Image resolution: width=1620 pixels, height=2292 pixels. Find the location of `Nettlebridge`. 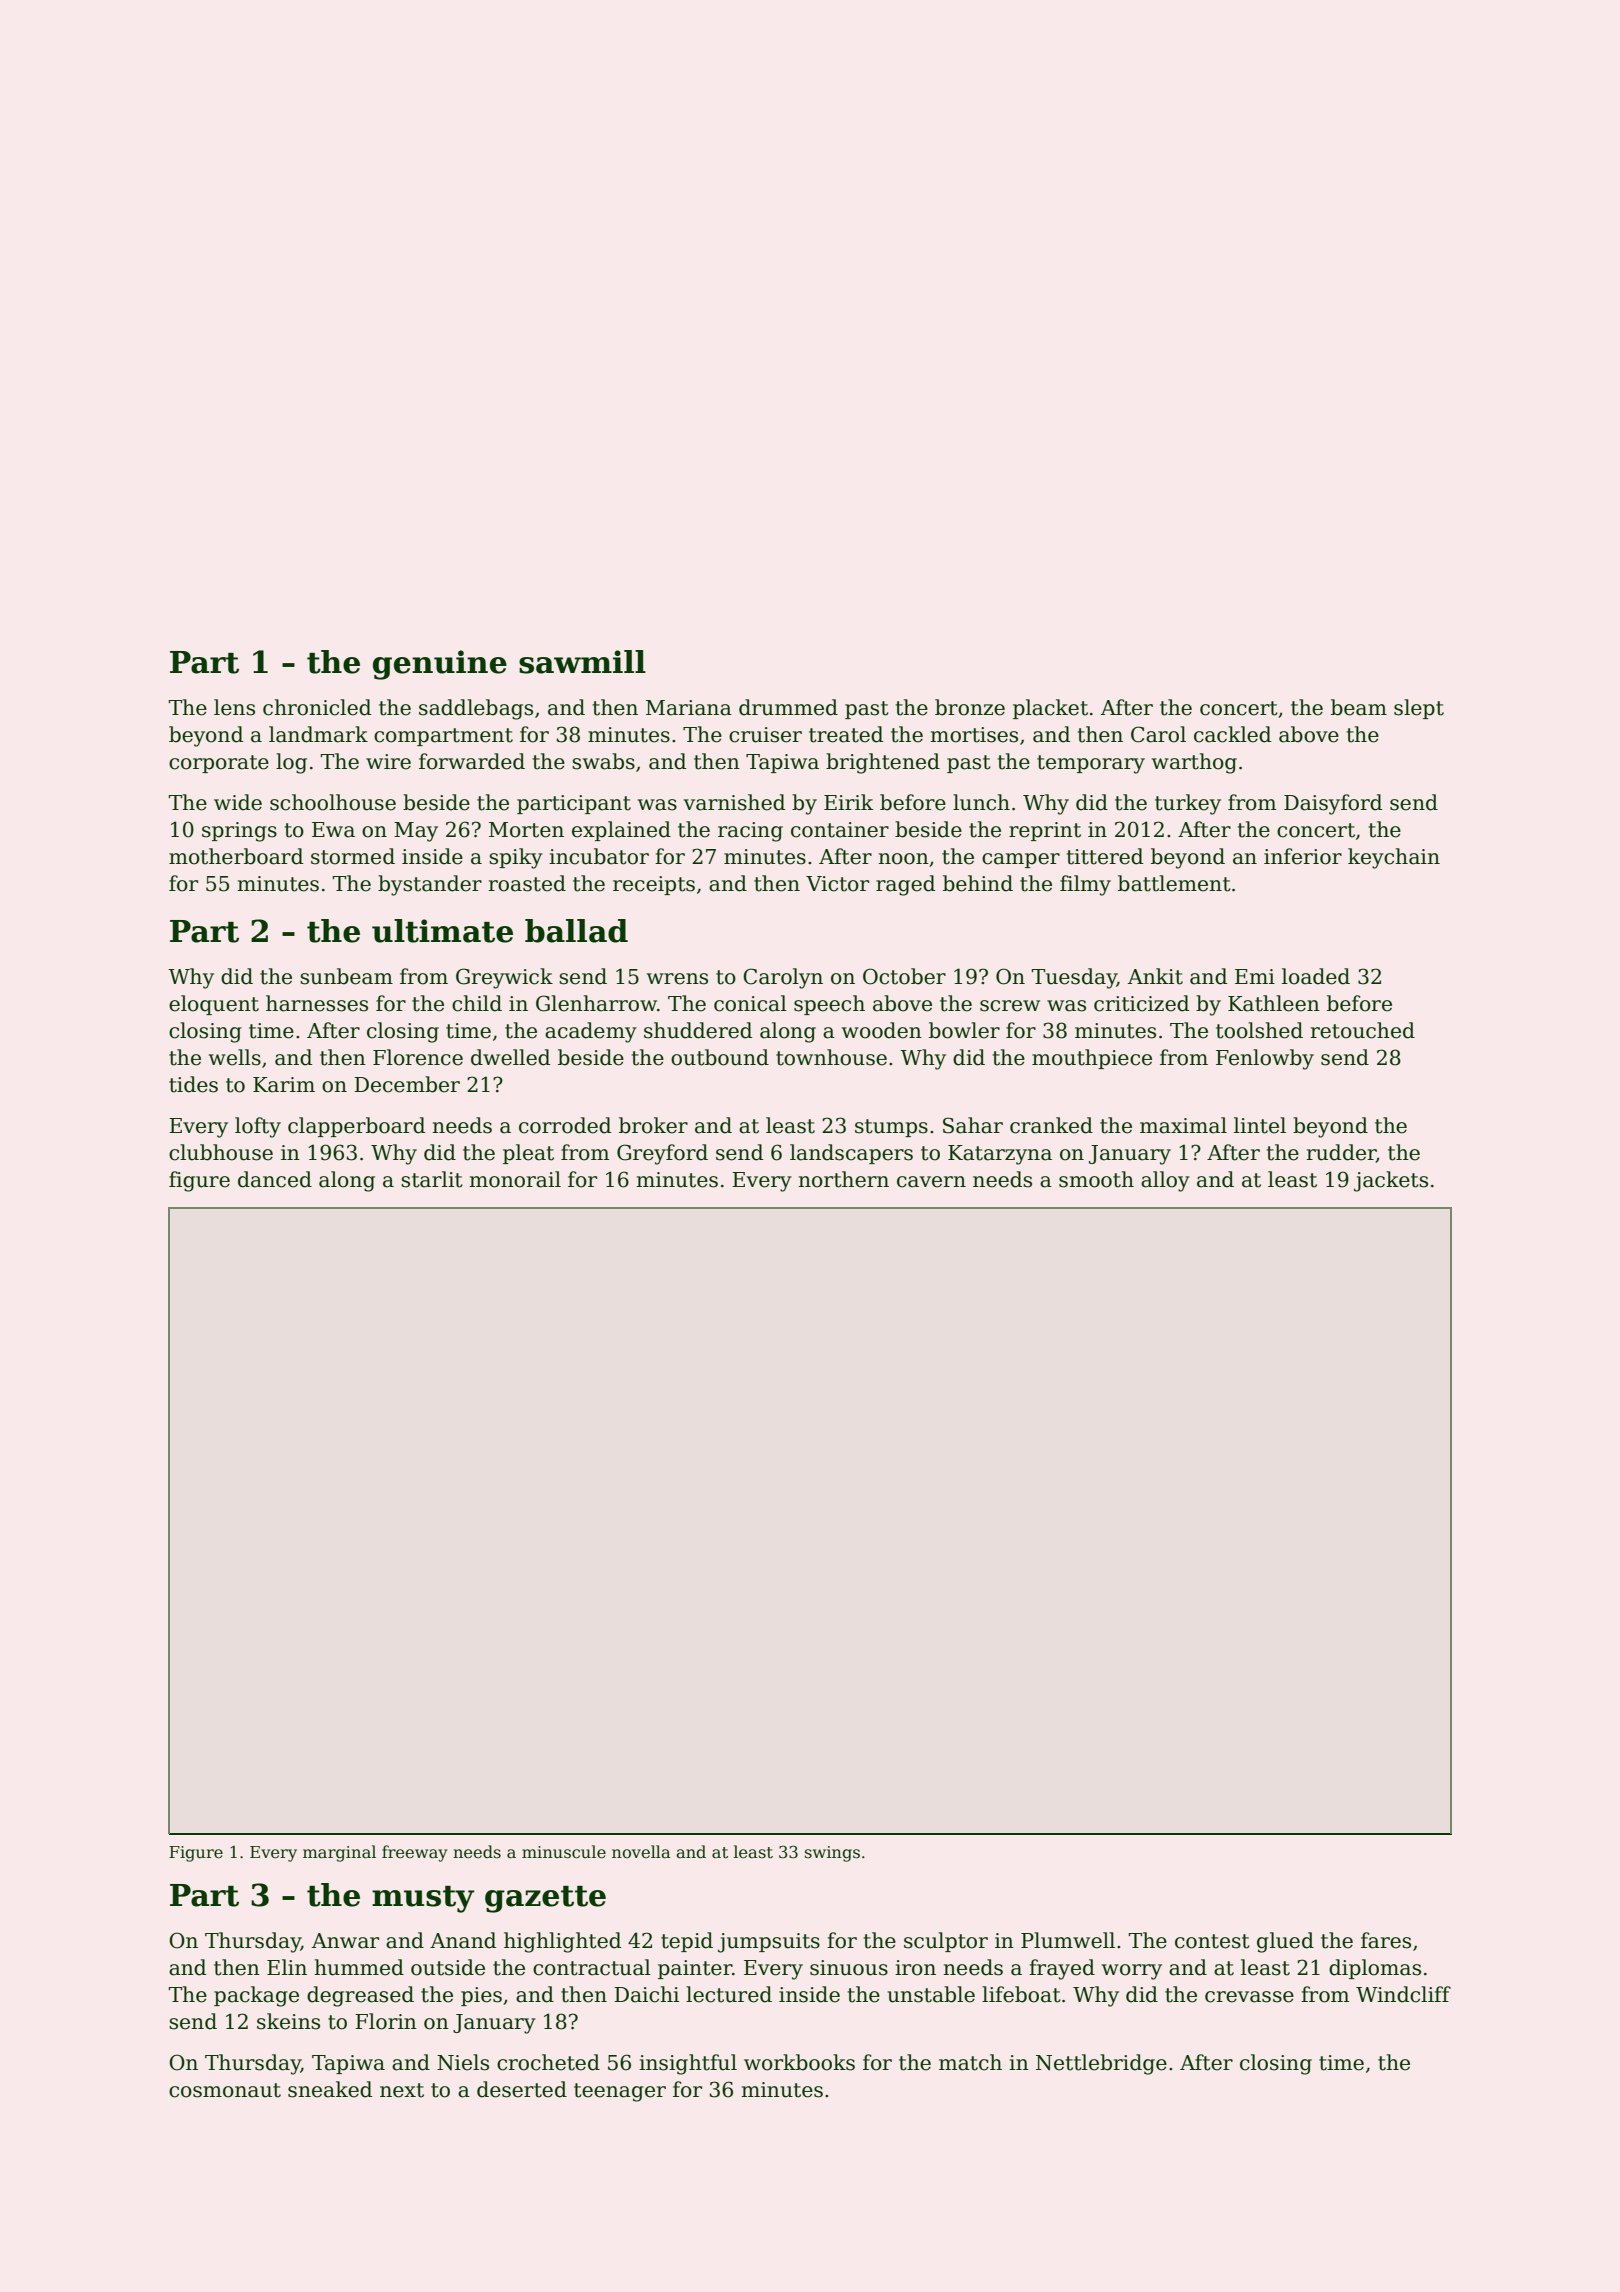

Nettlebridge is located at coordinates (1101, 2064).
